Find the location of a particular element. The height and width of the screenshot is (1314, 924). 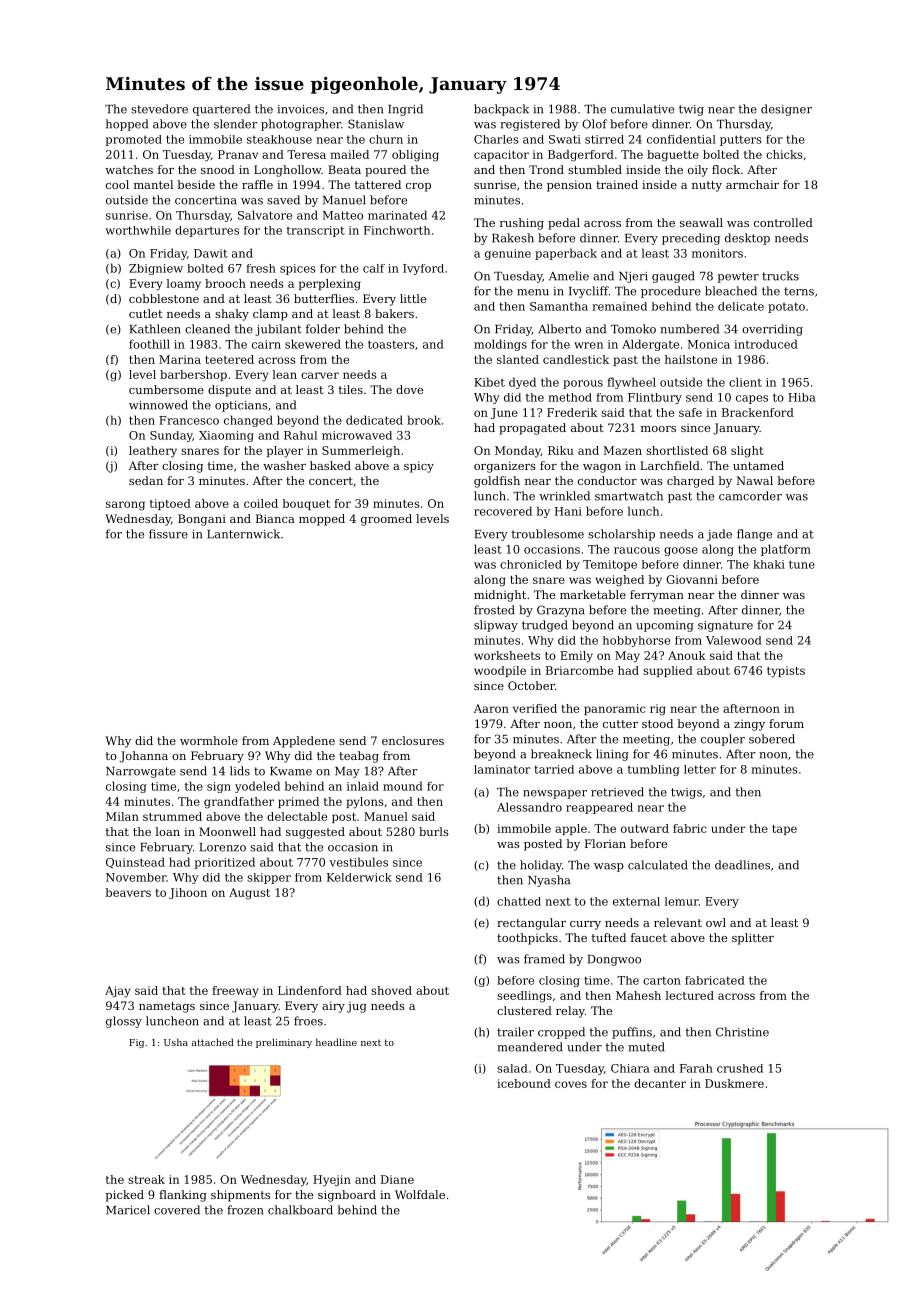

Diane is located at coordinates (397, 1179).
